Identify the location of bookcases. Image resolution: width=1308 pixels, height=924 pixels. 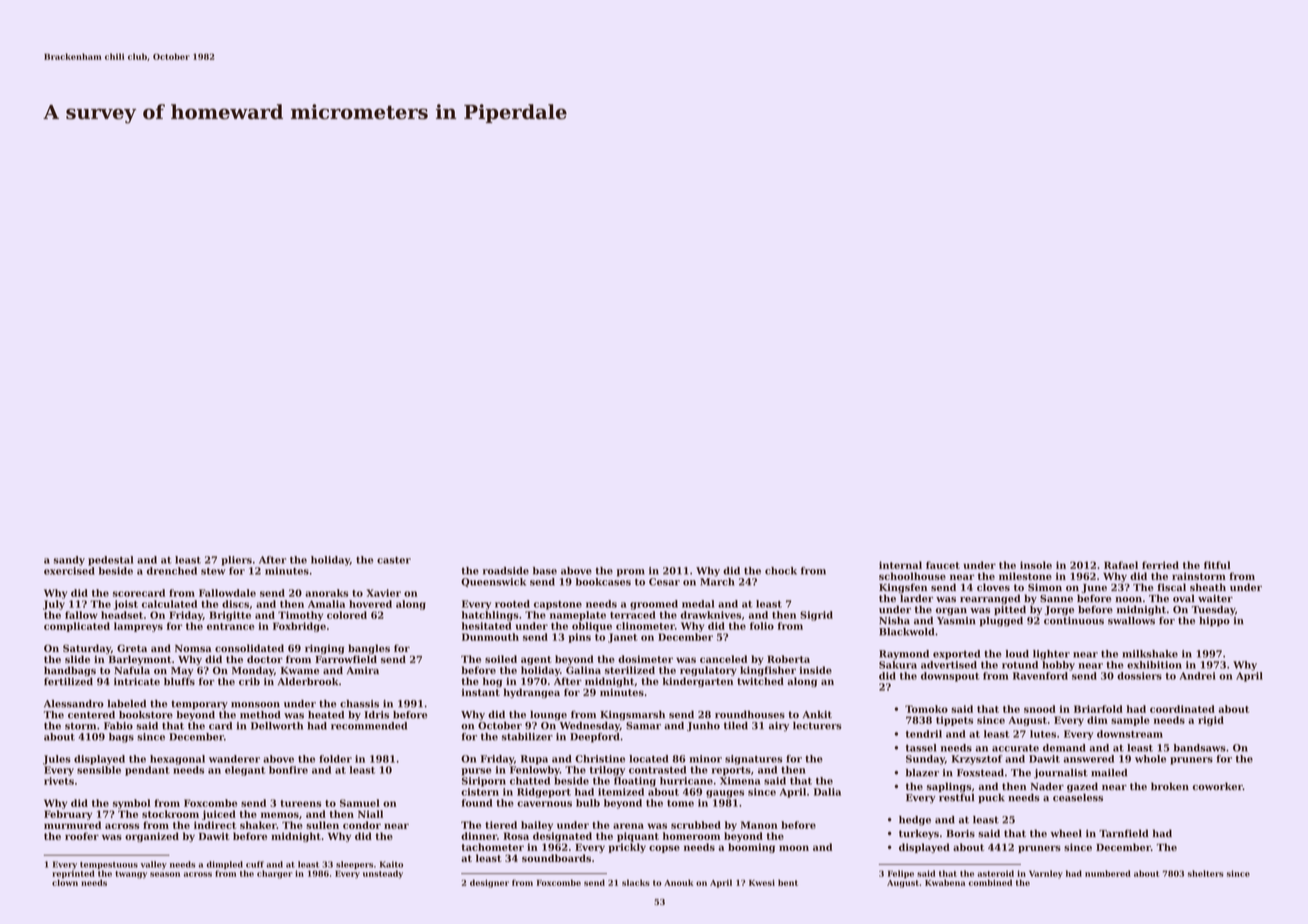
(603, 582).
